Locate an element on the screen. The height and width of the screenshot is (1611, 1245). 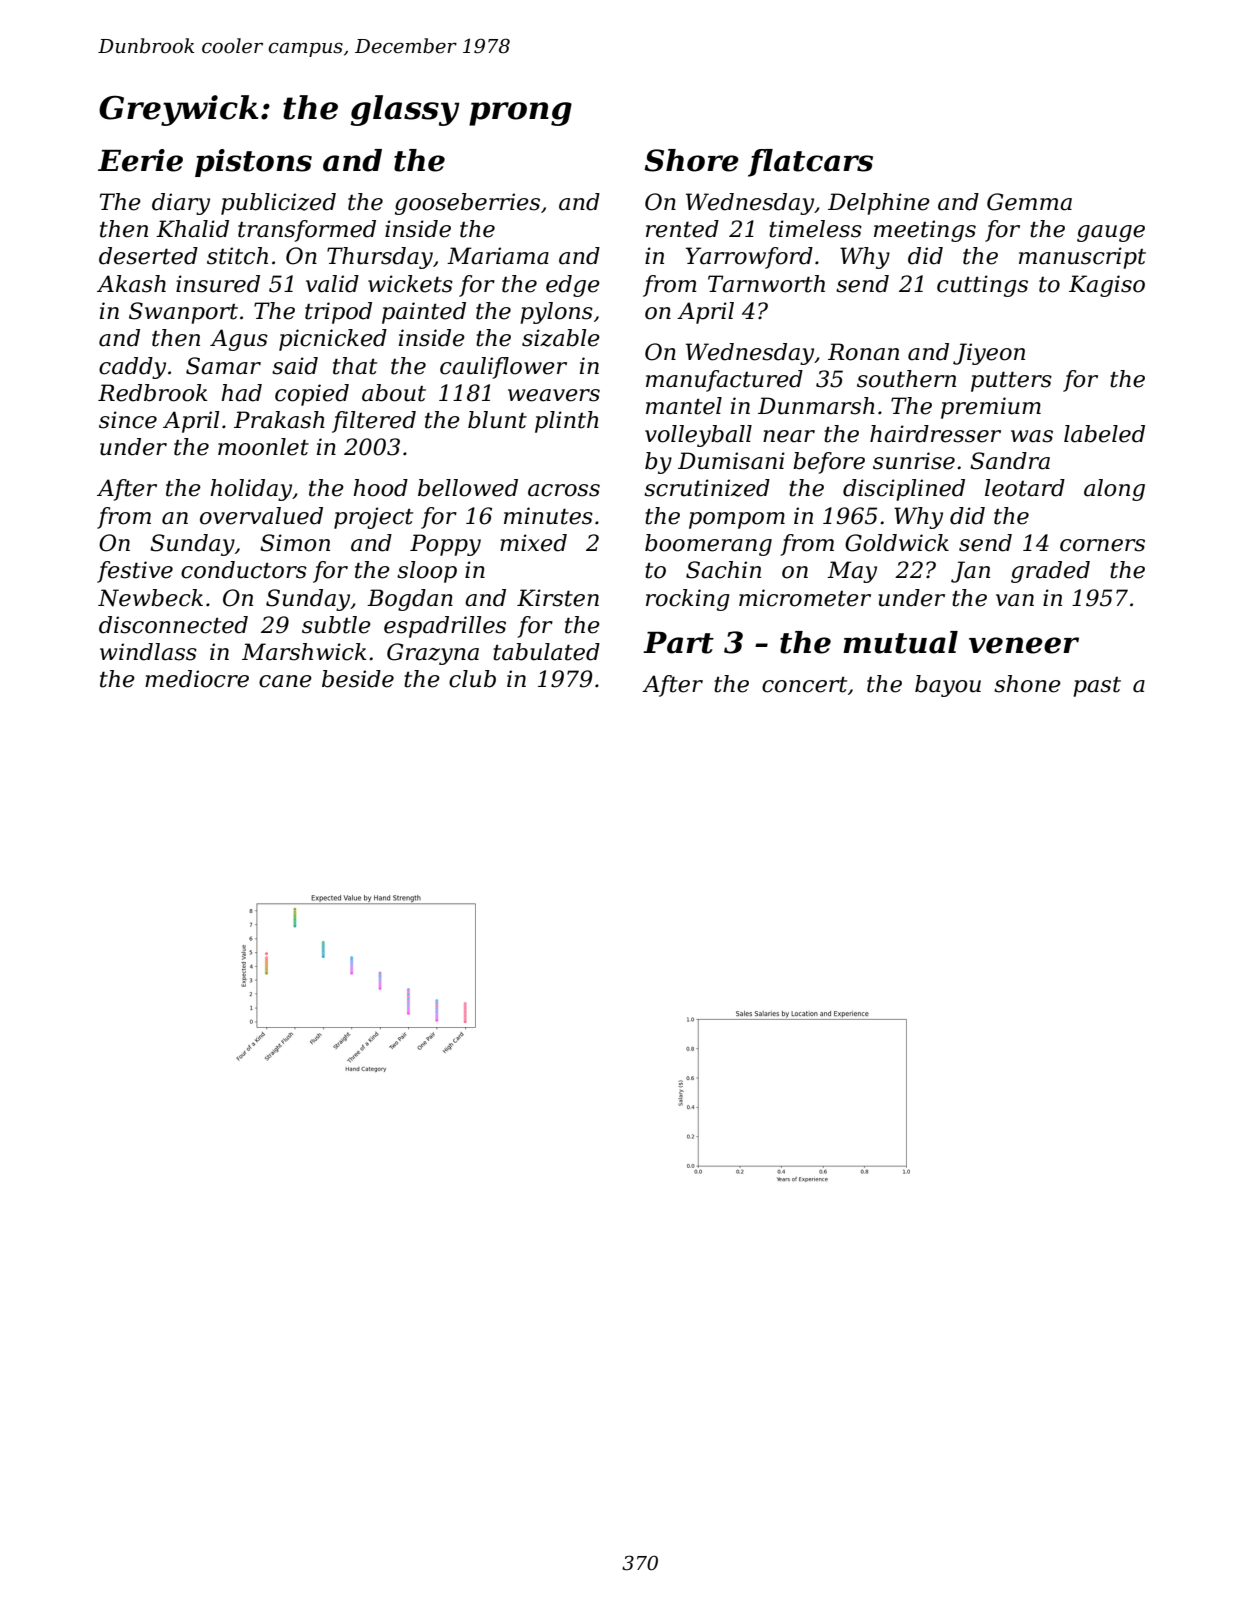
Tarnworth is located at coordinates (766, 284).
